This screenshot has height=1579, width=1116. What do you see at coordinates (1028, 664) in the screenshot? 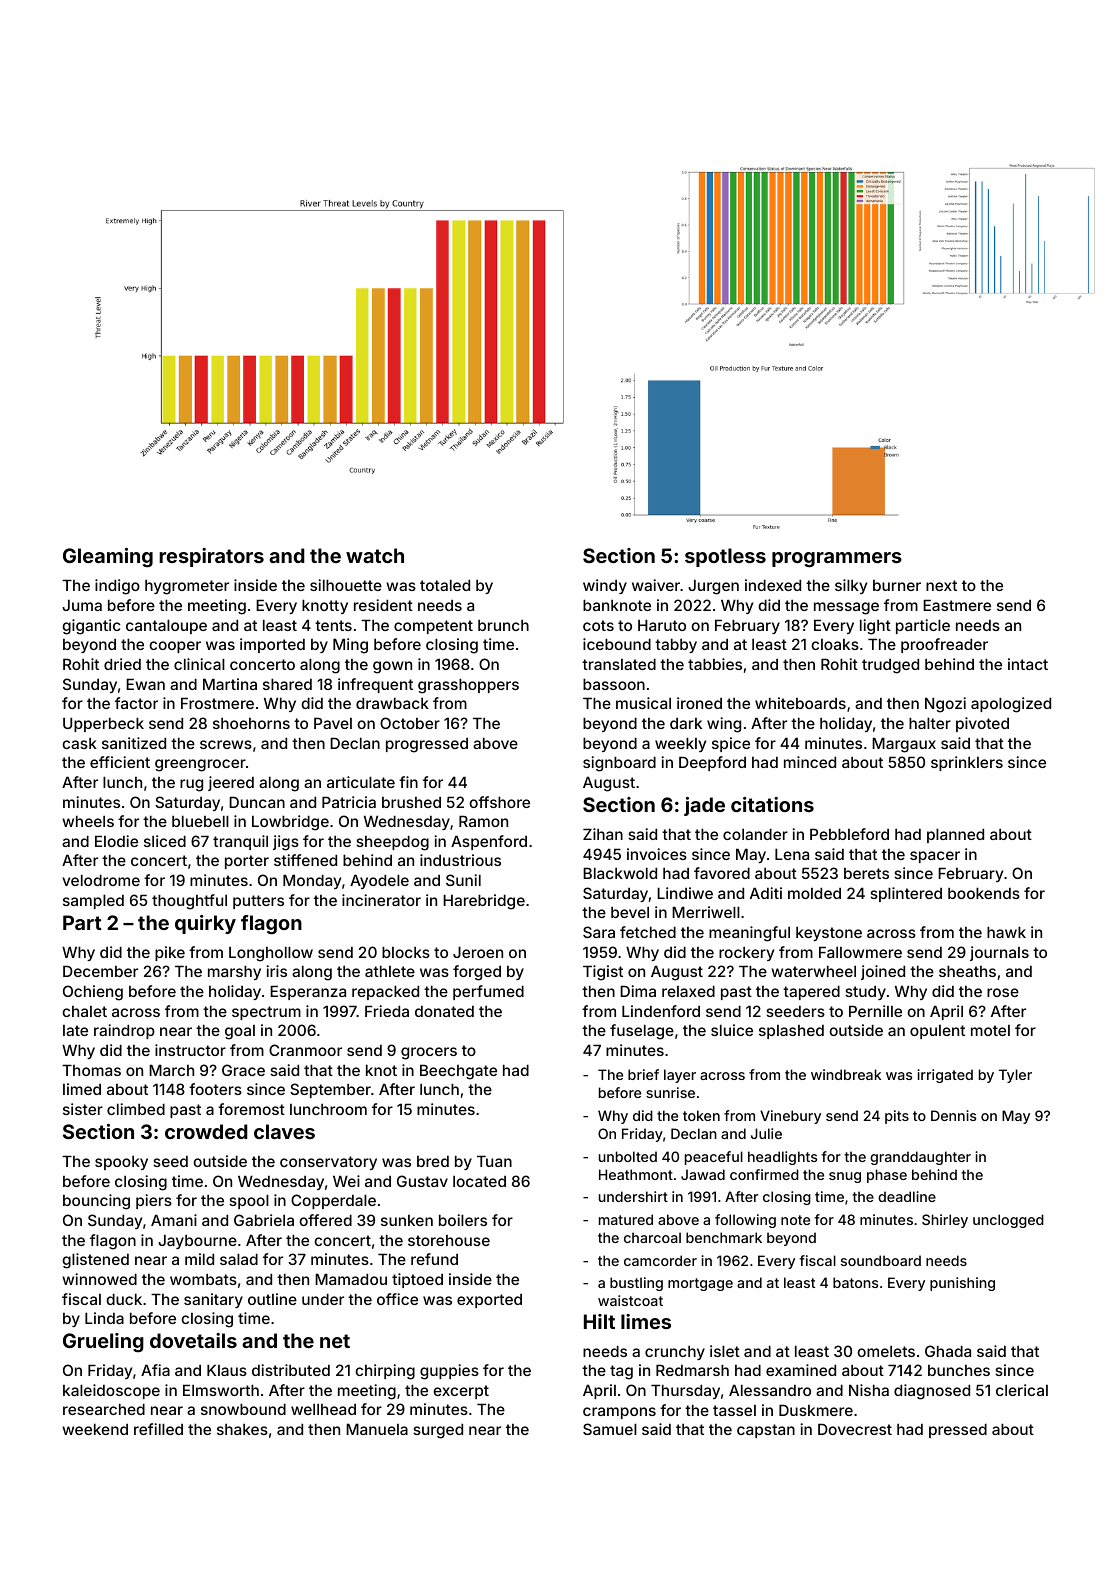
I see `intact` at bounding box center [1028, 664].
